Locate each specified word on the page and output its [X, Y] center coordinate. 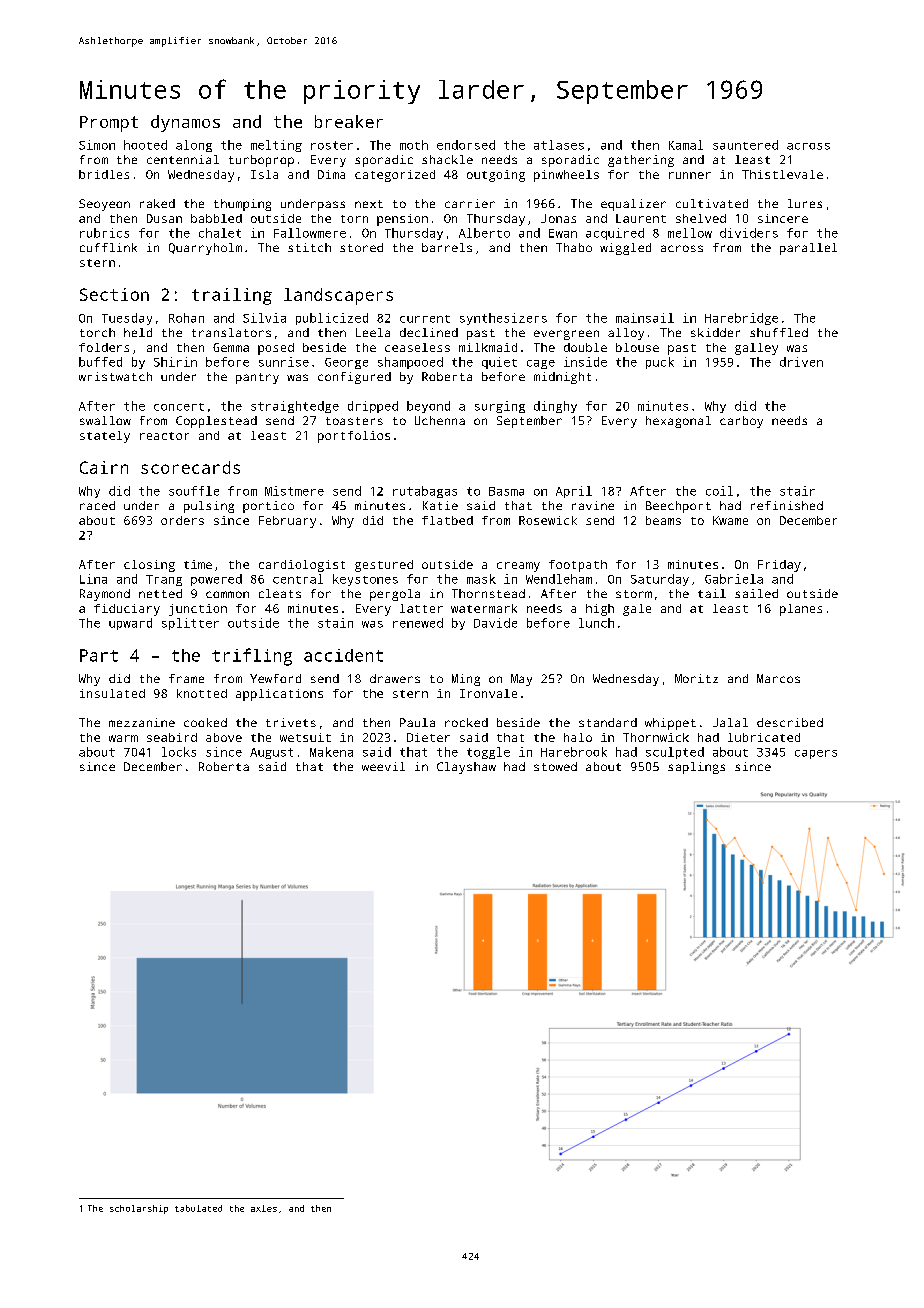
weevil [383, 766]
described [790, 722]
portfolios [354, 437]
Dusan [164, 218]
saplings [696, 768]
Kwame [730, 520]
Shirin [175, 362]
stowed [555, 766]
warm [123, 738]
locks [179, 752]
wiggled [625, 249]
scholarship [139, 1209]
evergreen [566, 335]
